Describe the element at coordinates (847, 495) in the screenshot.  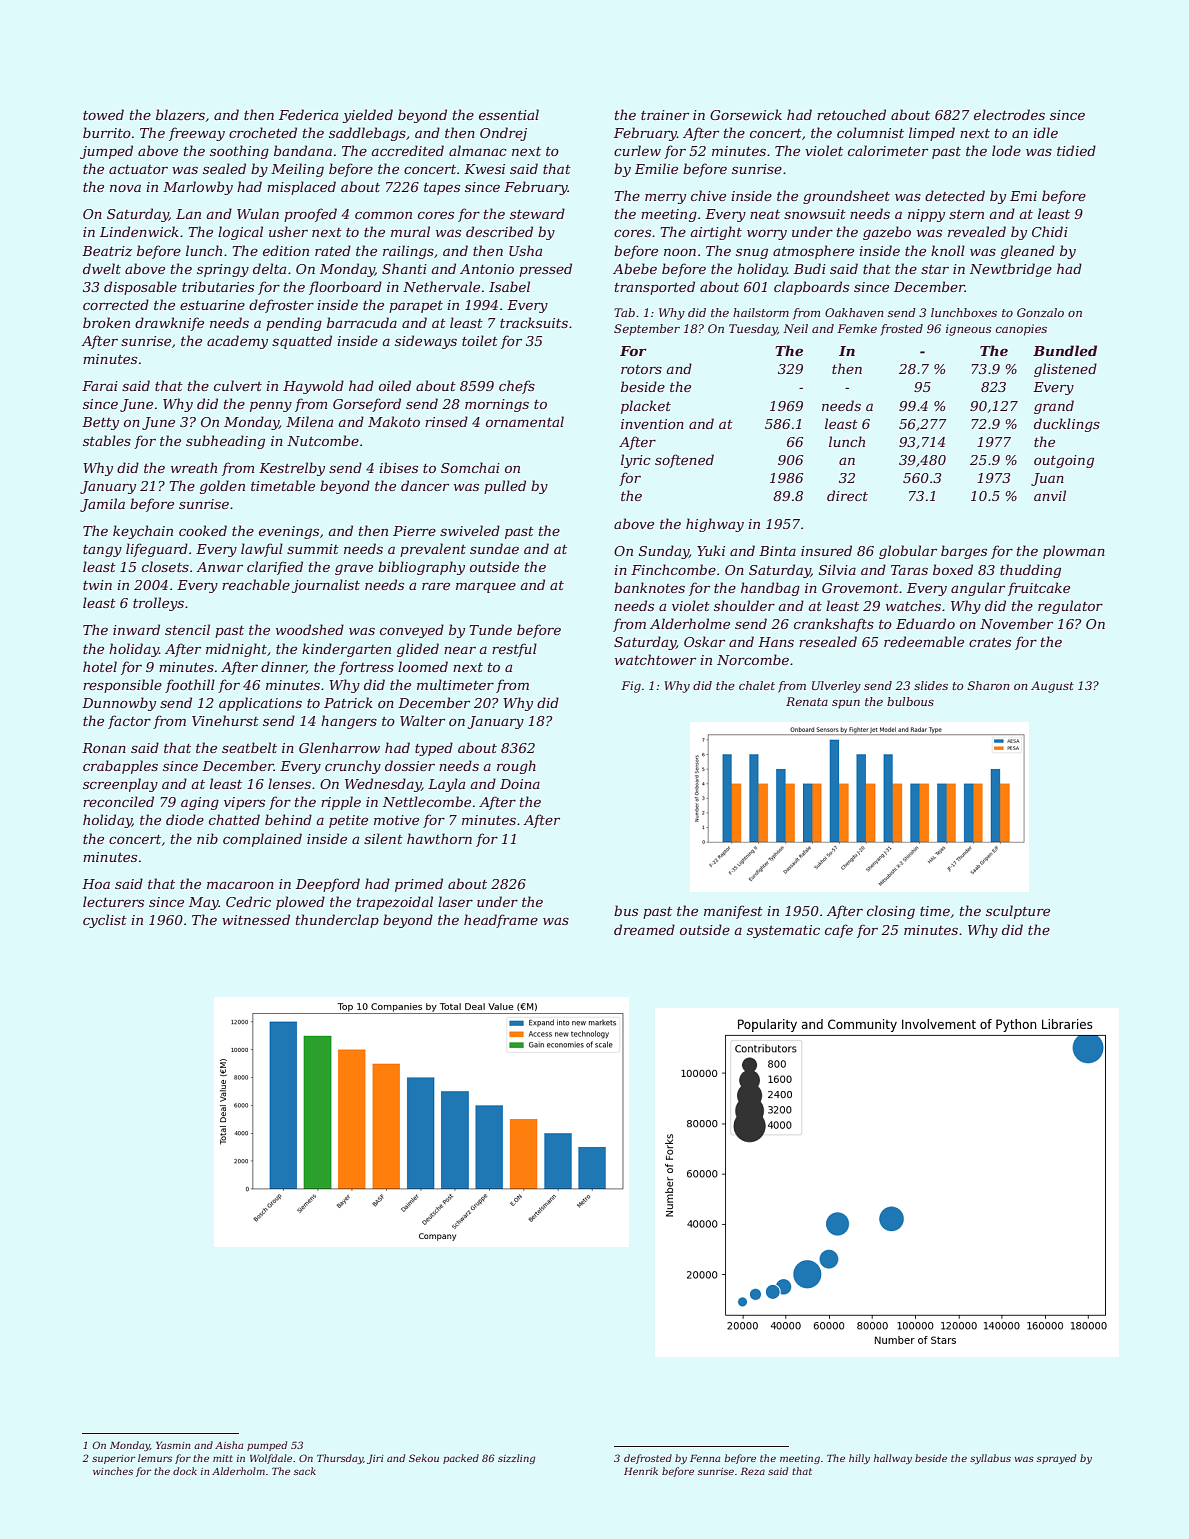
I see `direct` at that location.
